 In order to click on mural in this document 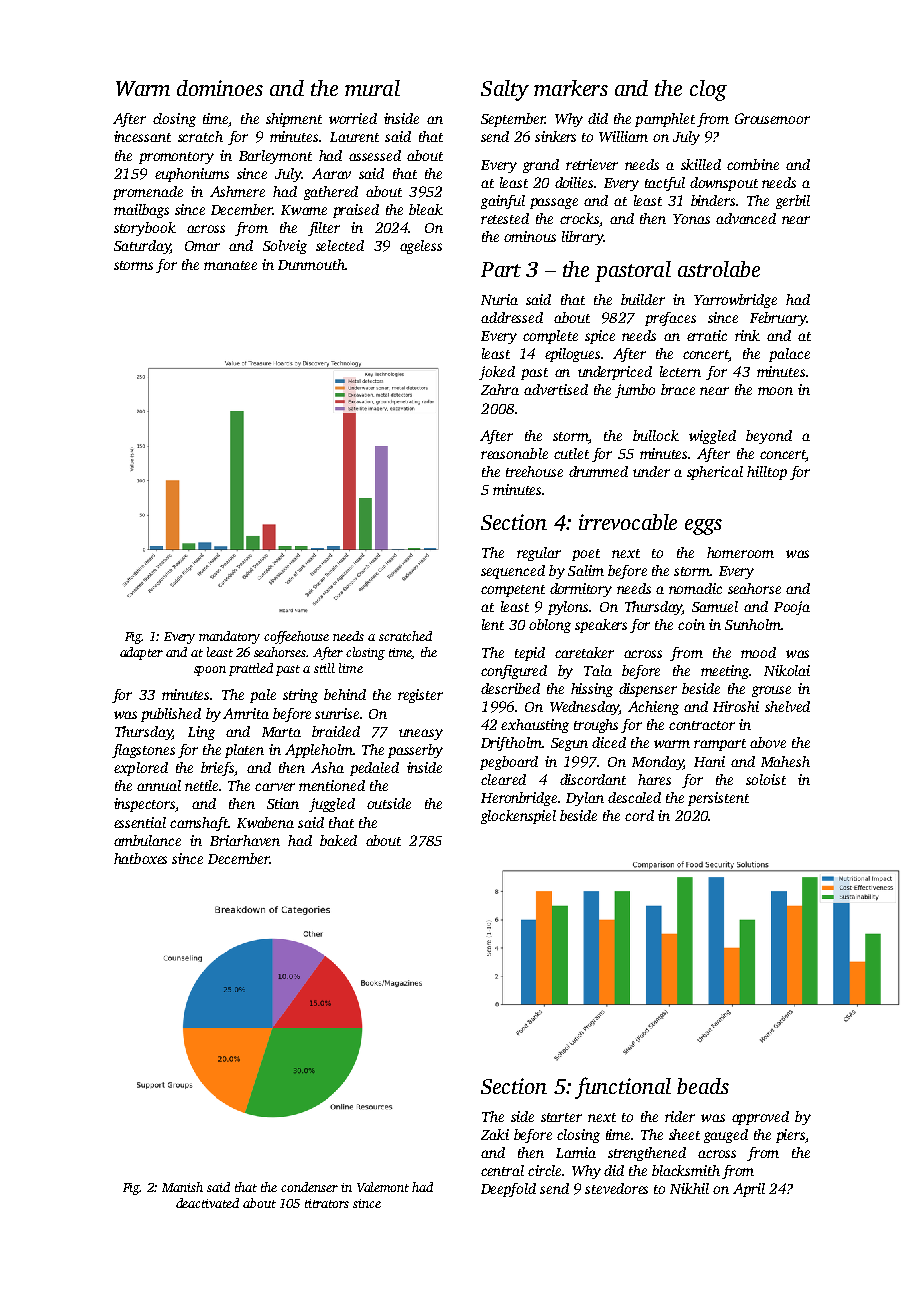, I will do `click(372, 88)`.
